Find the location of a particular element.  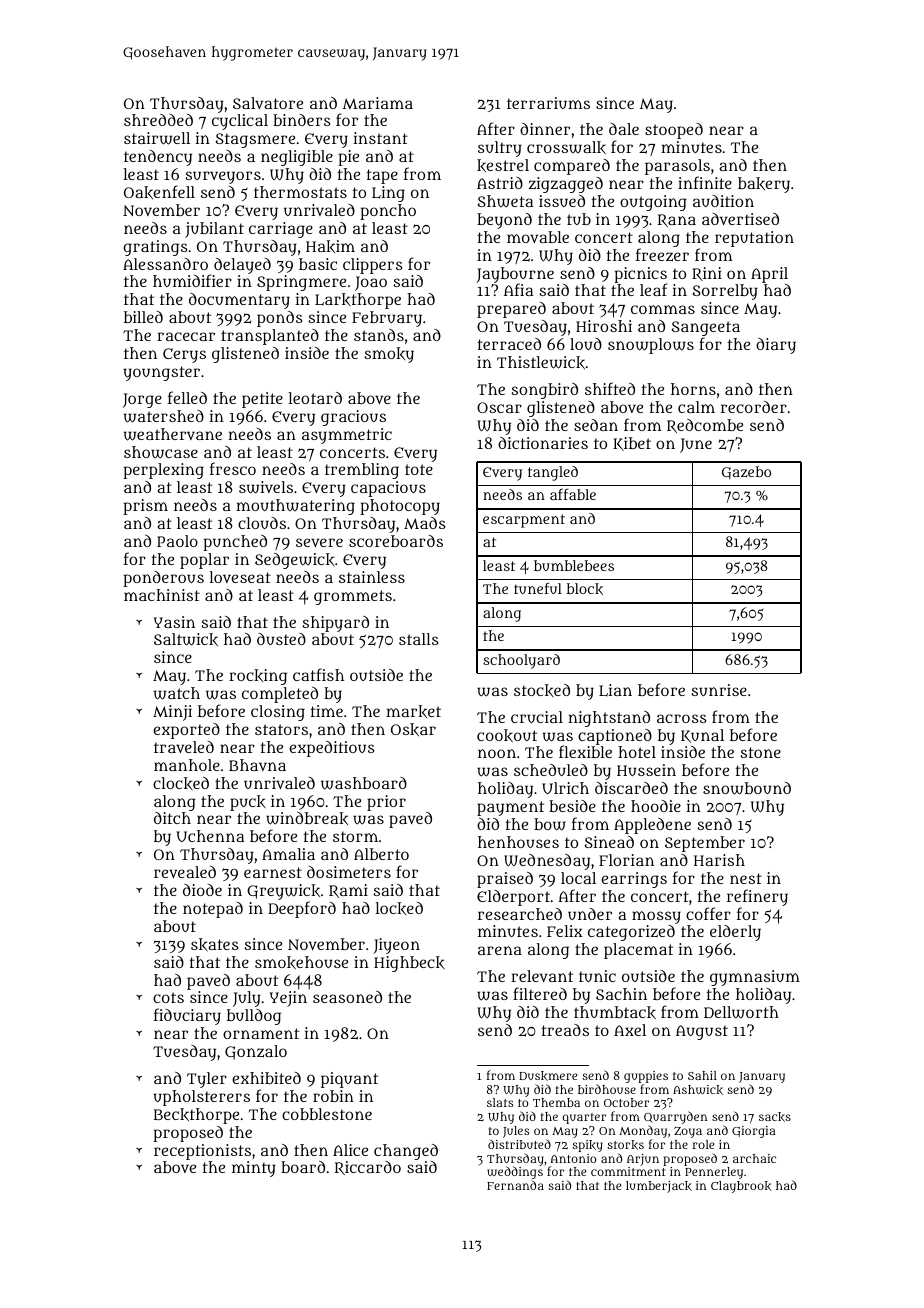

Gazebo is located at coordinates (746, 473).
